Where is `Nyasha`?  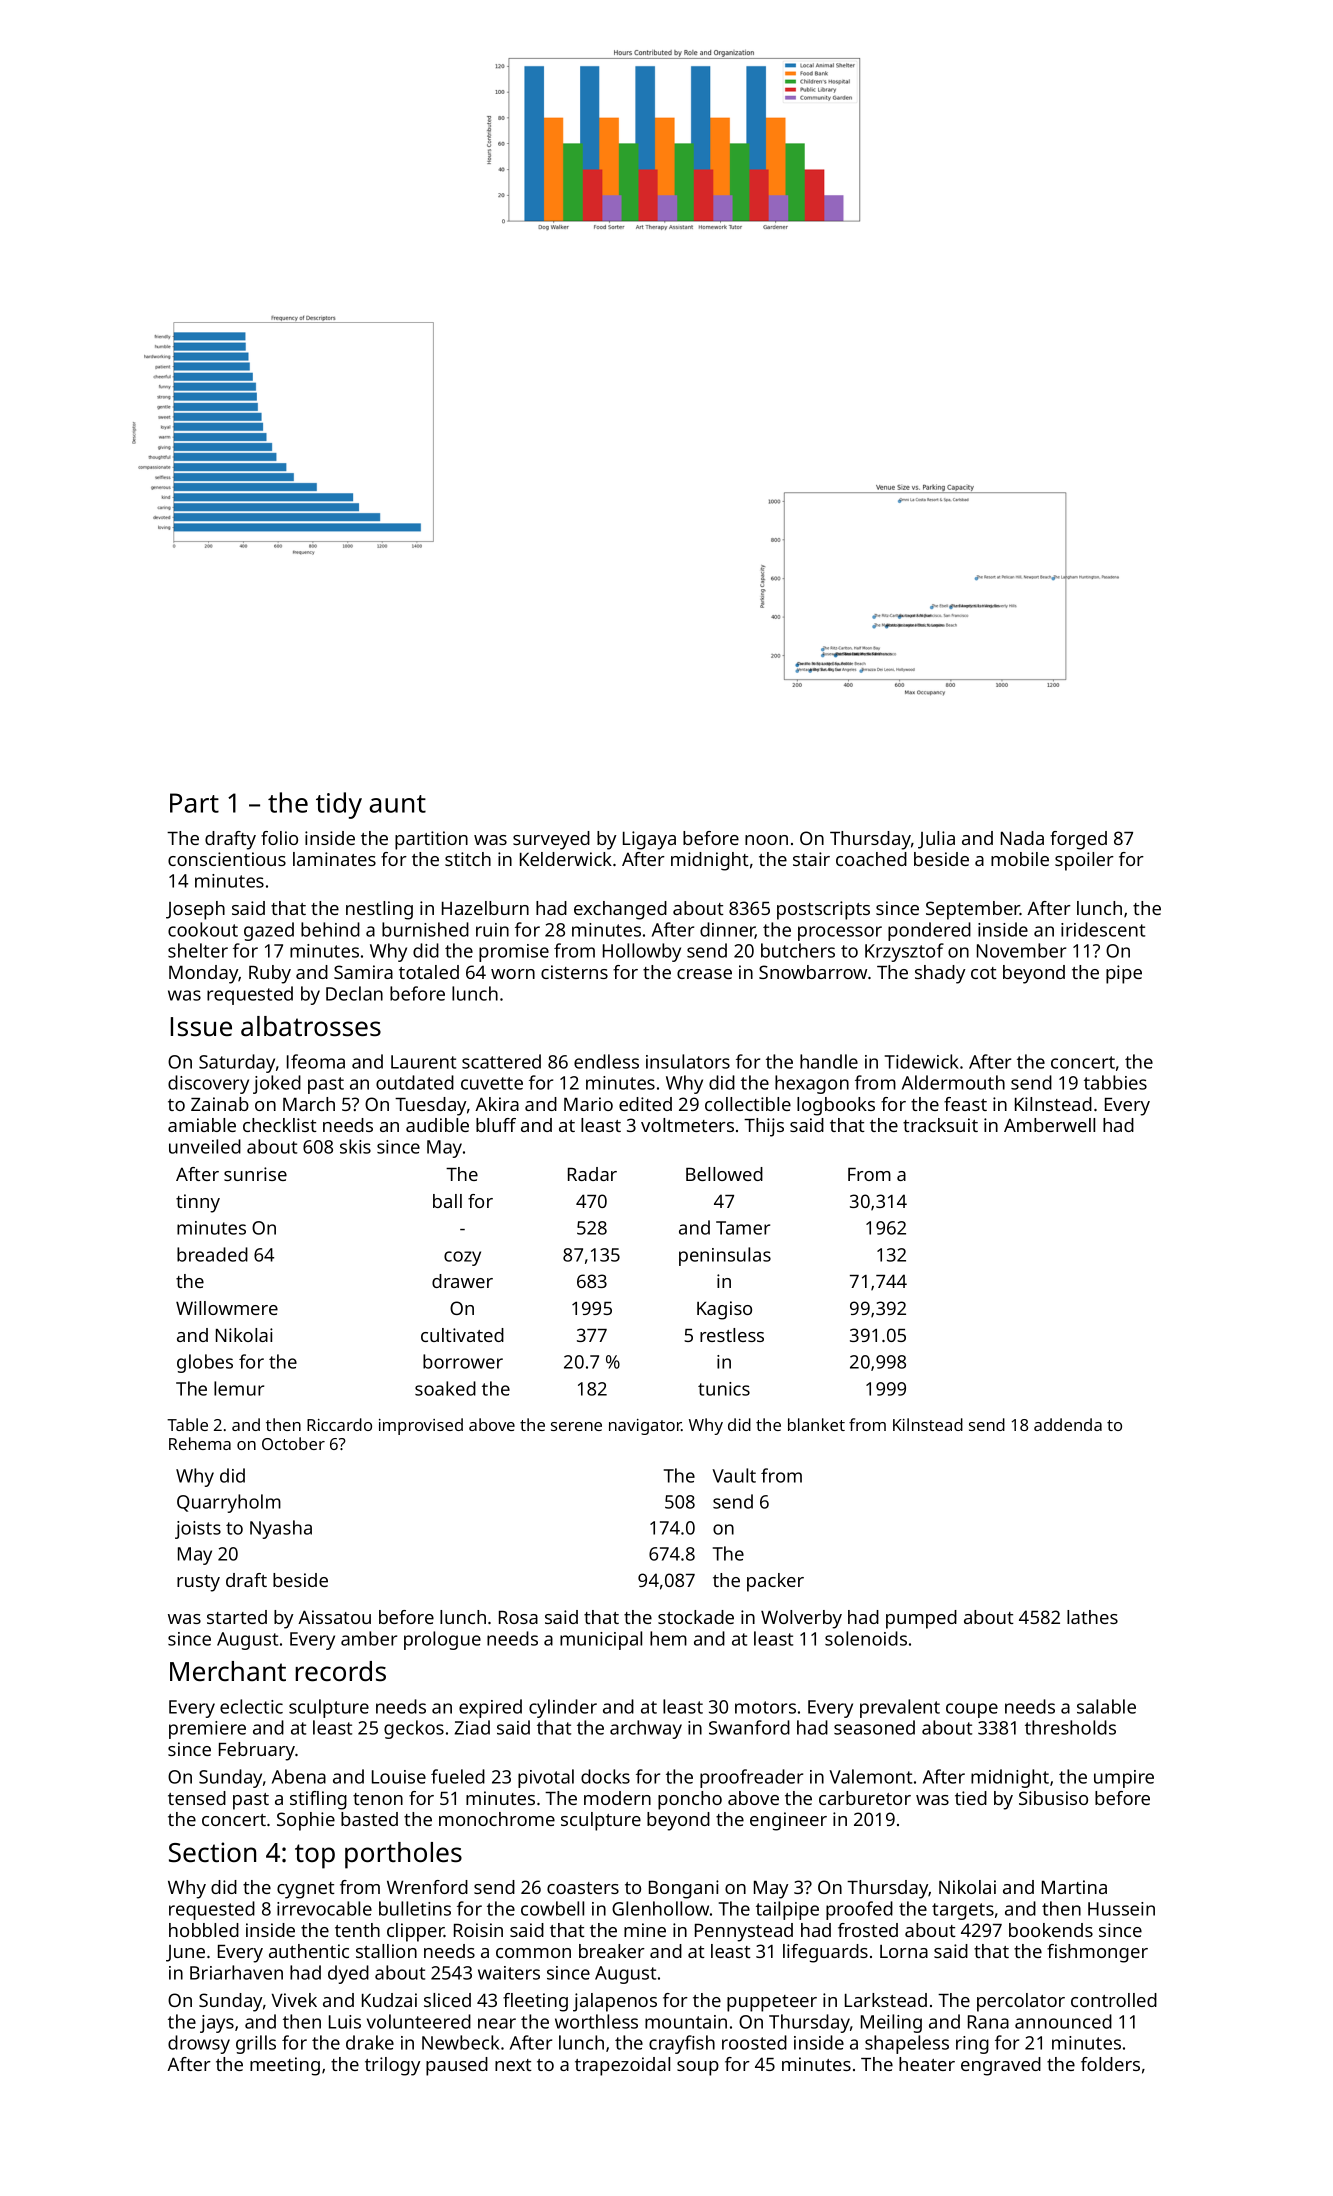
Nyasha is located at coordinates (281, 1529).
